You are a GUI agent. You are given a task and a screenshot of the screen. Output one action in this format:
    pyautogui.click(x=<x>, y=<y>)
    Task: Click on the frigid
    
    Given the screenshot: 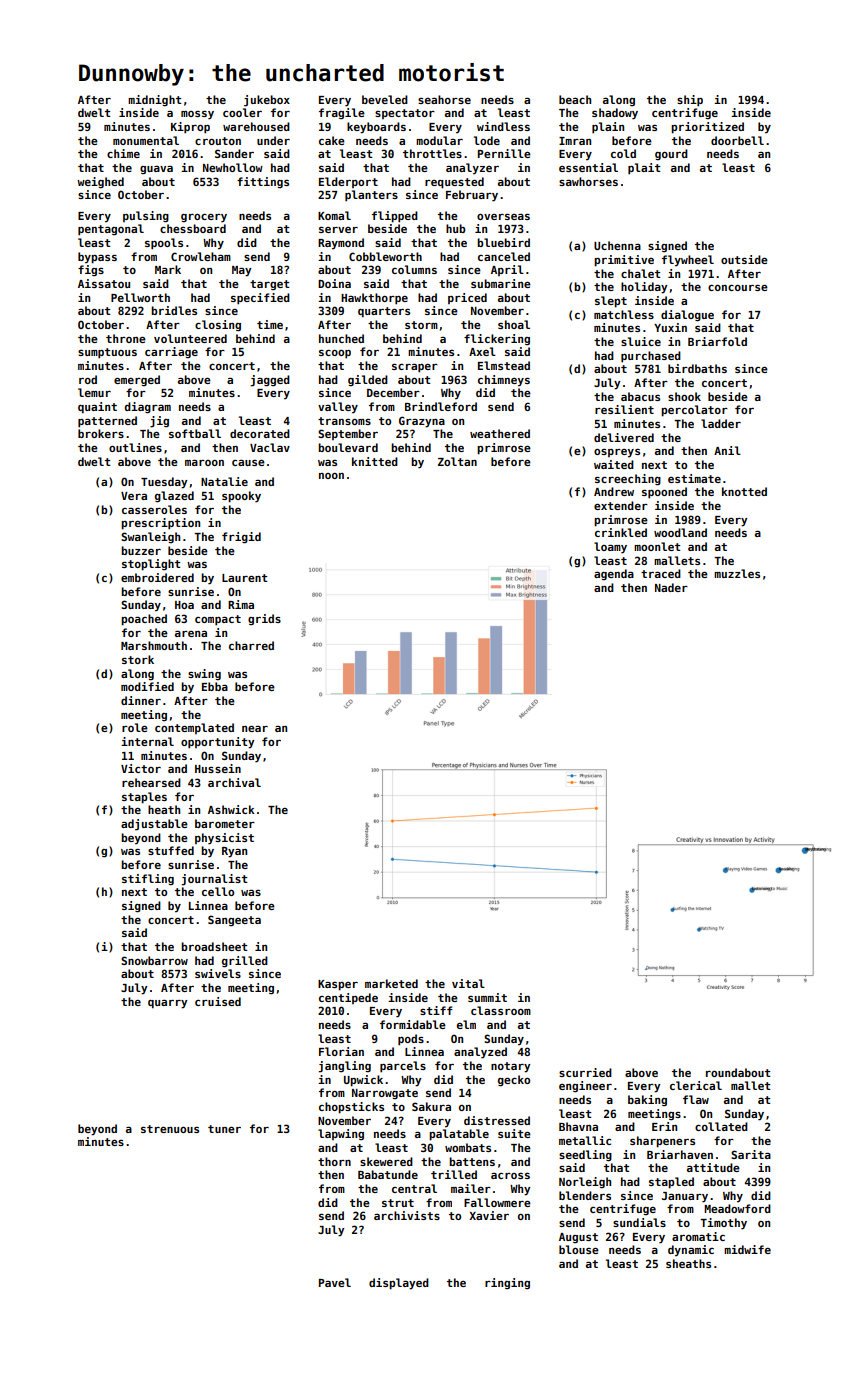 What is the action you would take?
    pyautogui.click(x=241, y=538)
